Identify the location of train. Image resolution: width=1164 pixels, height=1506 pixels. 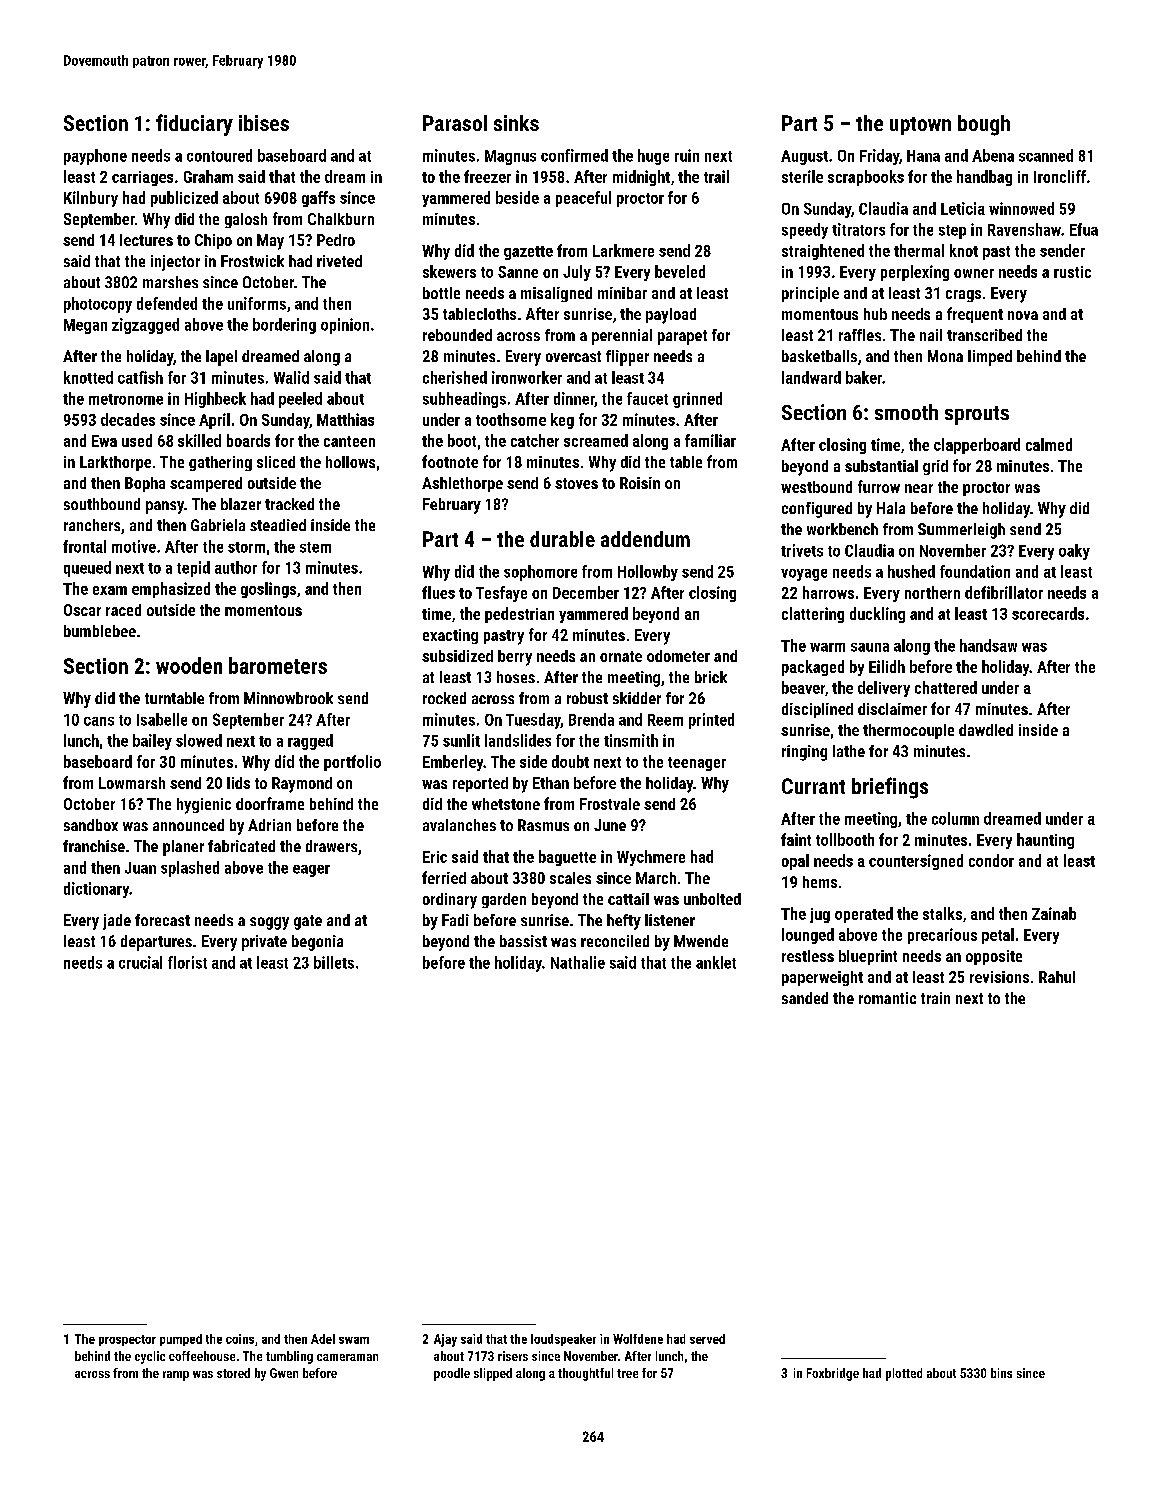
(935, 998).
